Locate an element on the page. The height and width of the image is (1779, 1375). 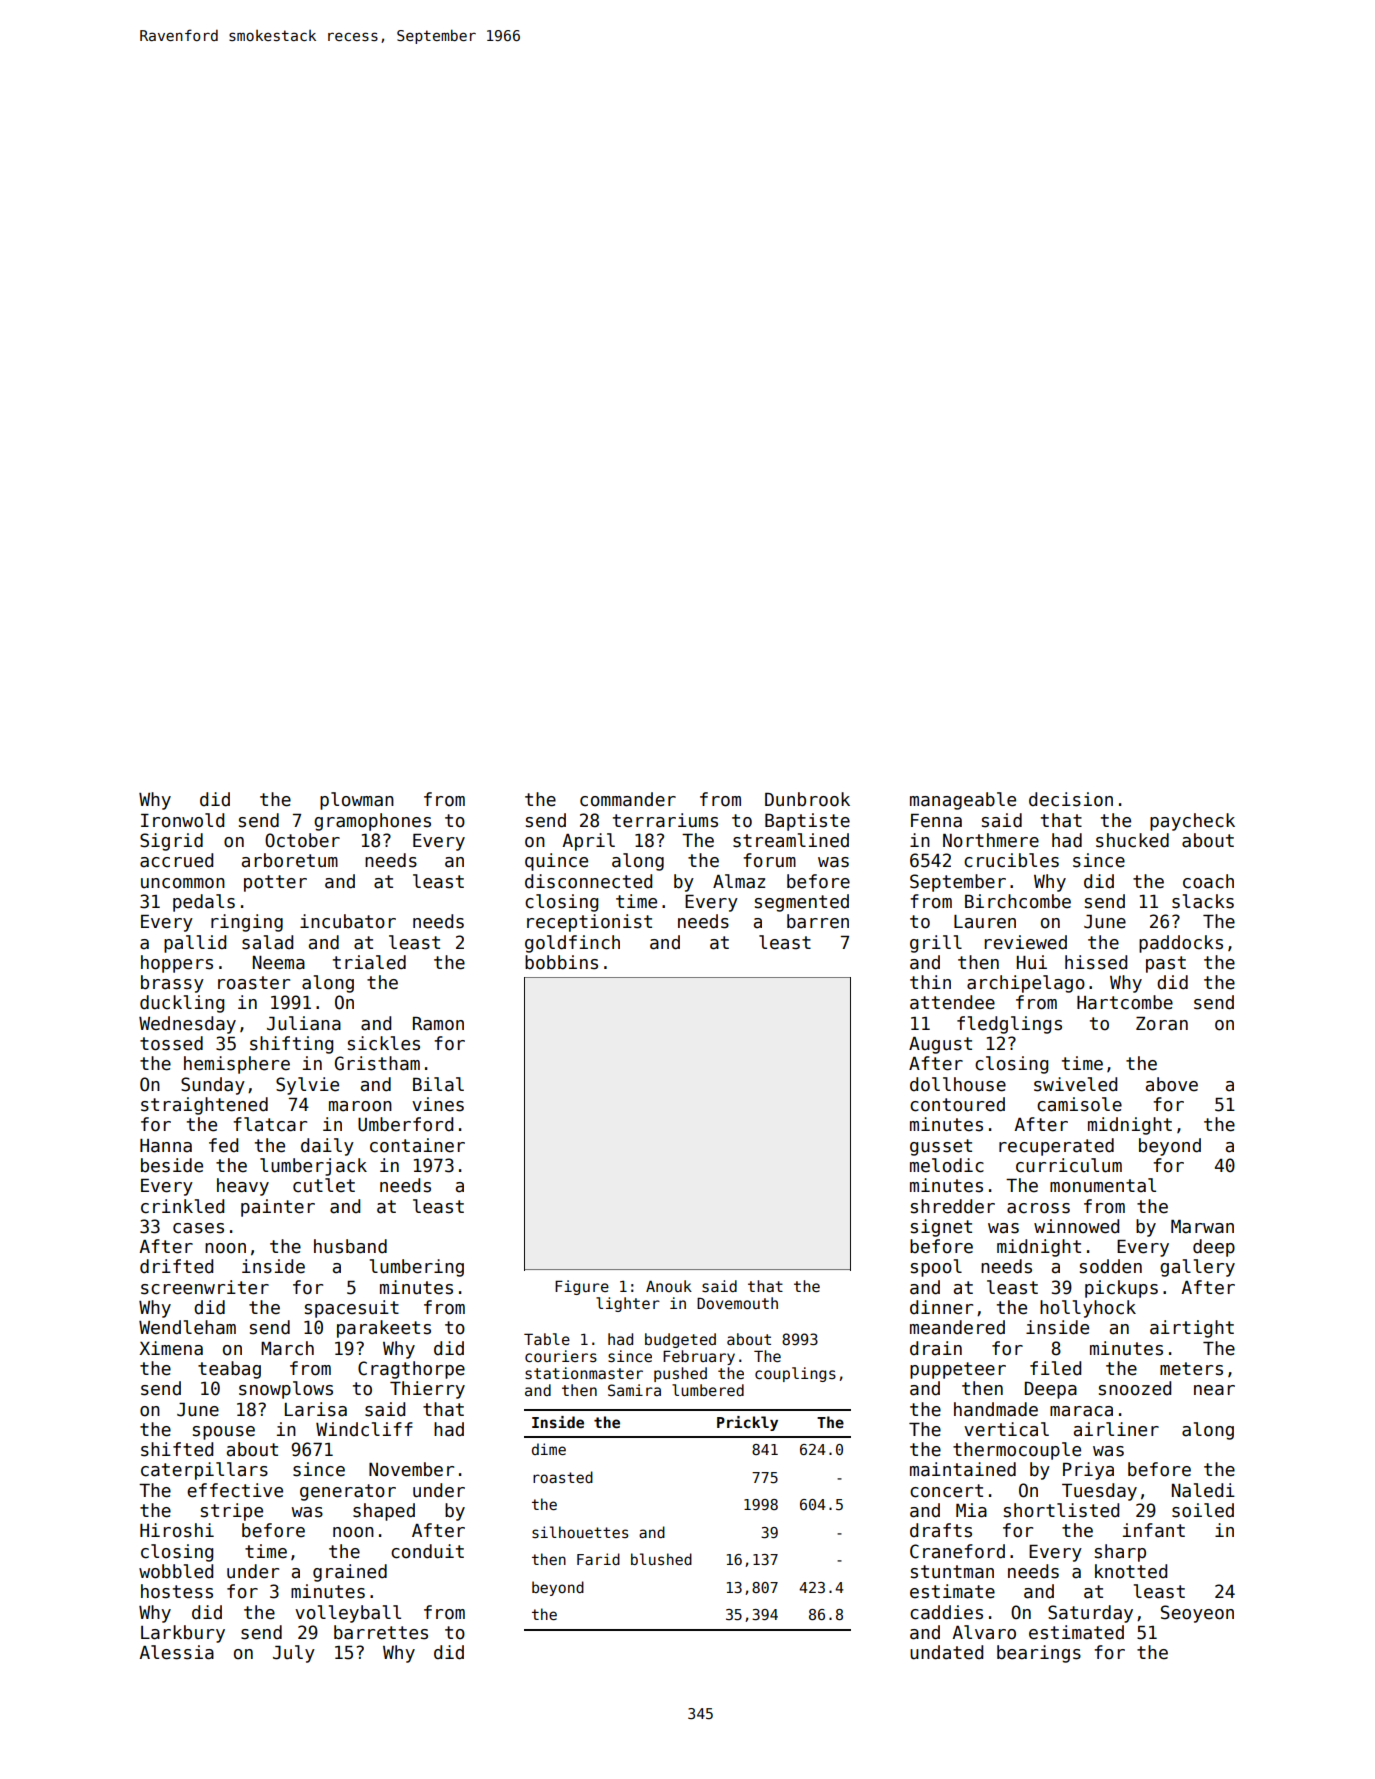
lumbering is located at coordinates (417, 1268).
